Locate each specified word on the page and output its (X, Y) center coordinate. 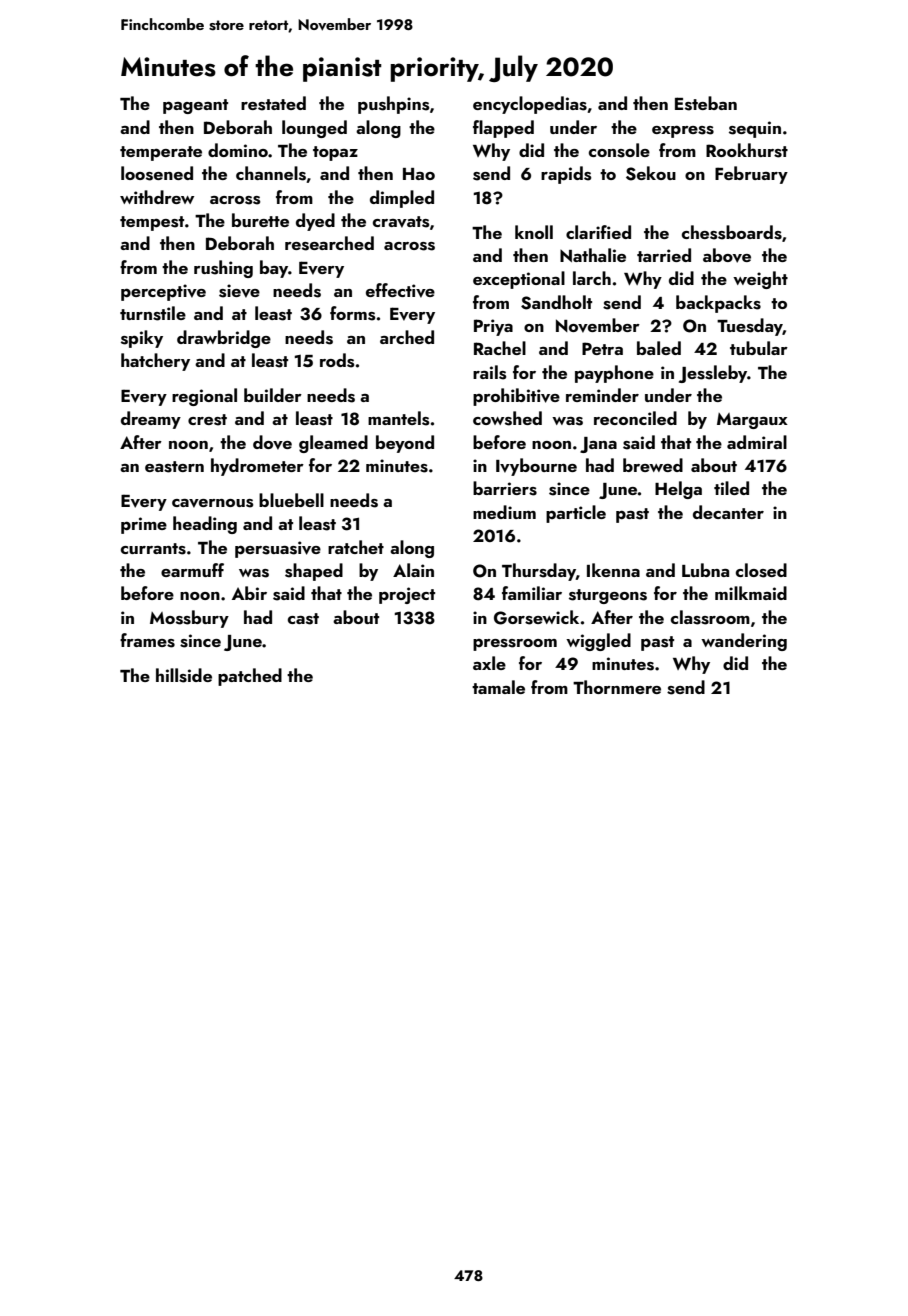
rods (337, 360)
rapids (566, 175)
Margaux (752, 421)
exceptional (519, 280)
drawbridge (224, 339)
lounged (314, 129)
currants (153, 549)
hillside (184, 675)
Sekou (651, 173)
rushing (223, 269)
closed (761, 570)
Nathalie (593, 255)
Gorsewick (536, 617)
